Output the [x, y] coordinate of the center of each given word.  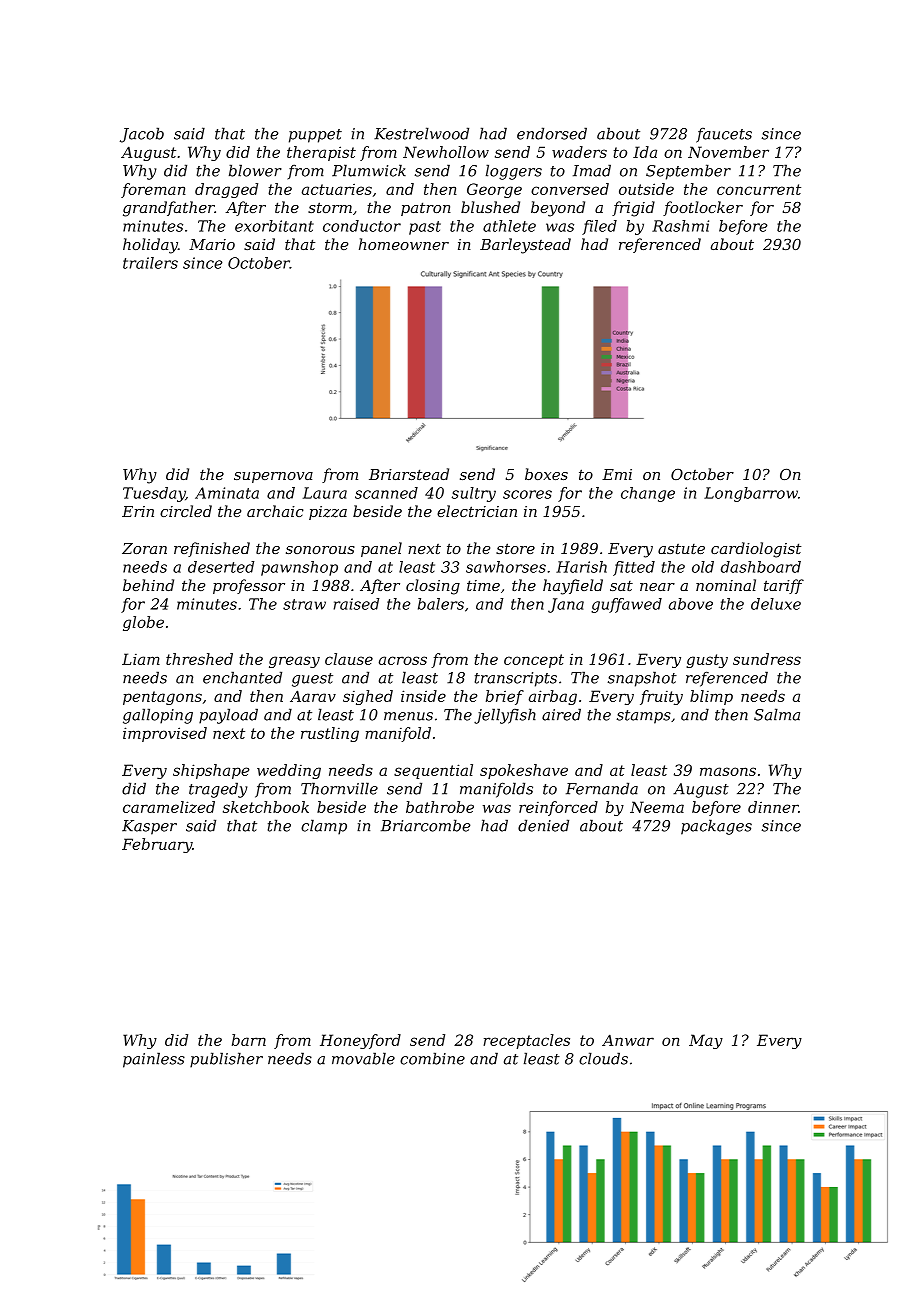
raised [356, 604]
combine [432, 1058]
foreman [153, 190]
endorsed [552, 133]
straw [304, 604]
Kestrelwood [421, 133]
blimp [711, 697]
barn [249, 1040]
